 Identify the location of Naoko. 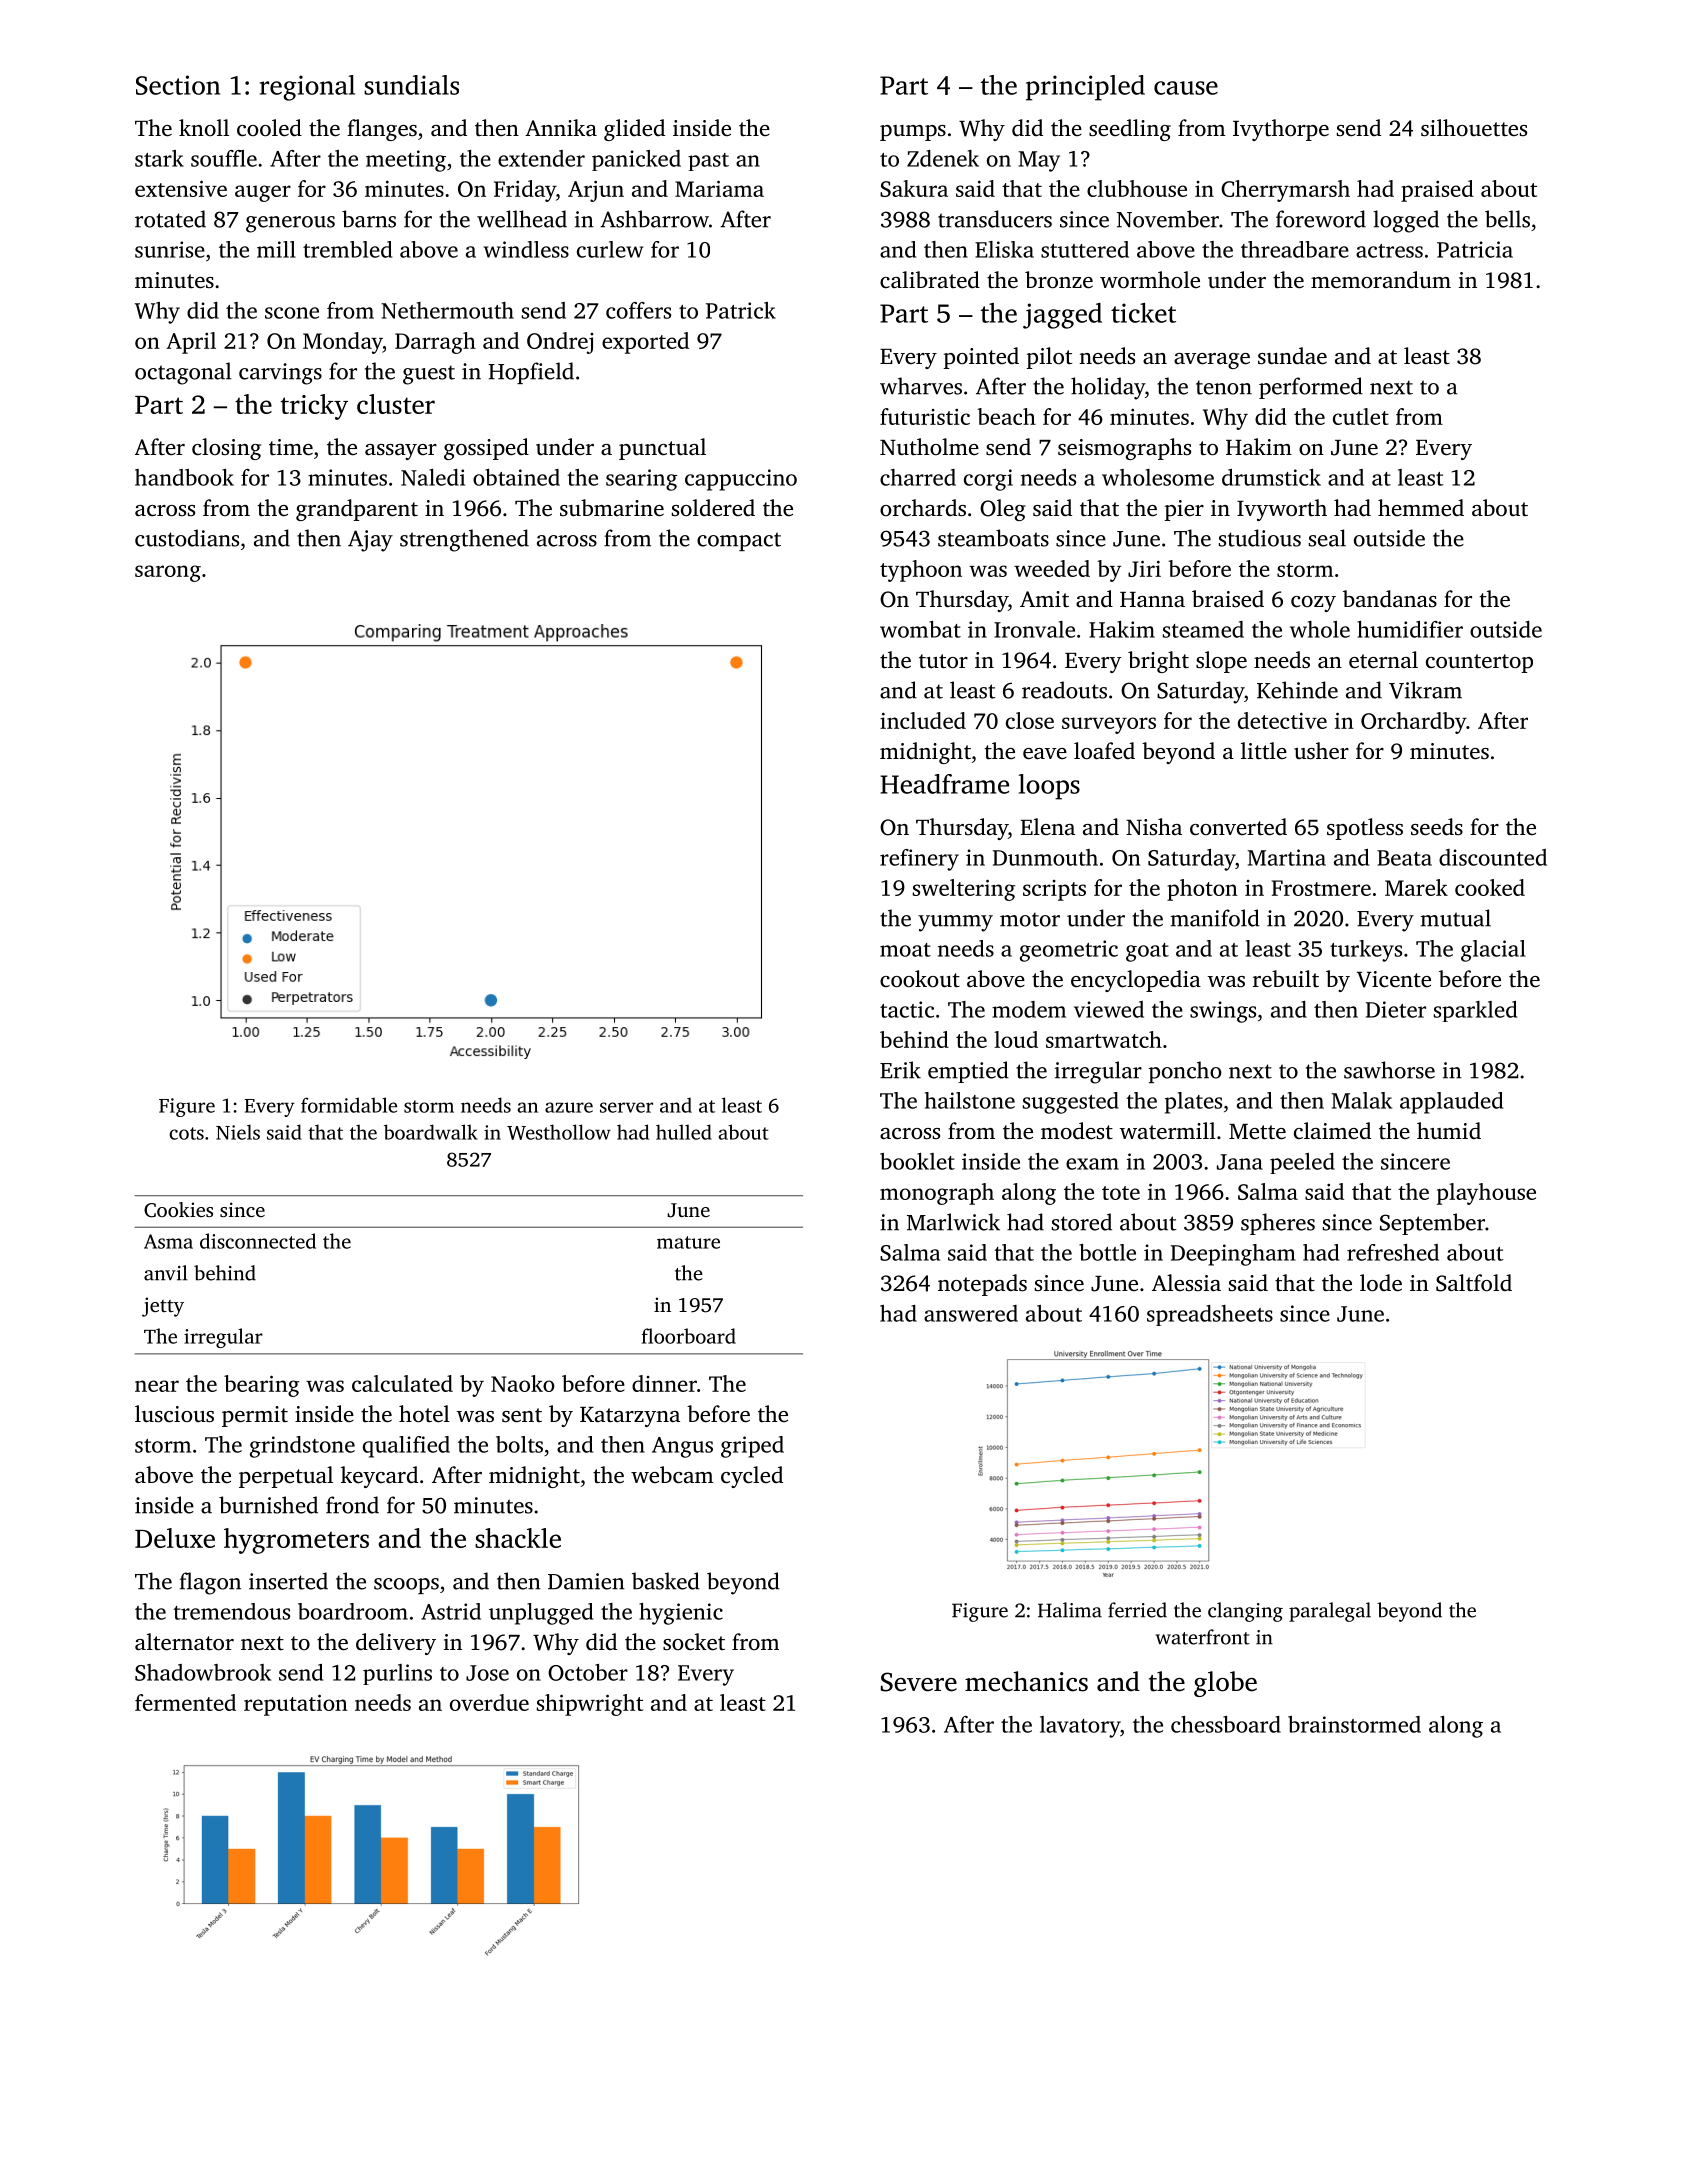
(523, 1383).
